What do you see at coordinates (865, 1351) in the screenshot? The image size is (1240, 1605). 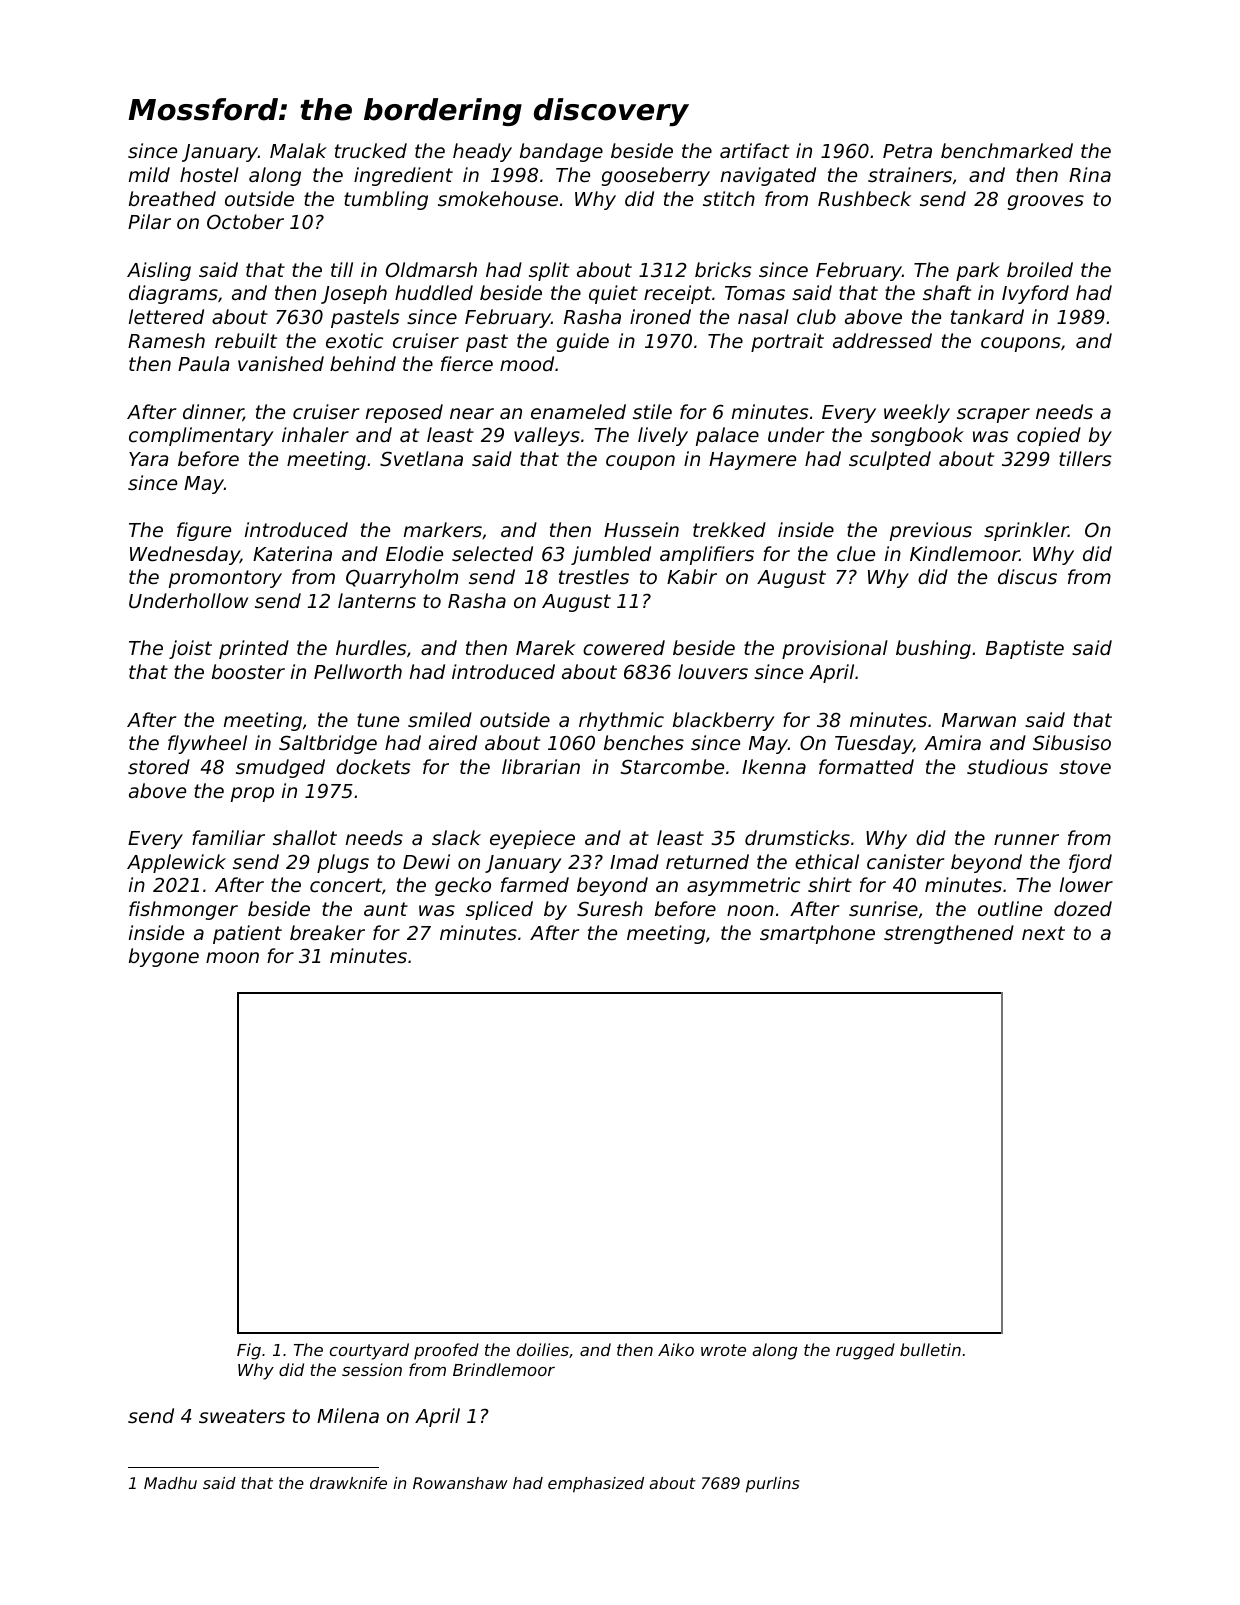 I see `rugged` at bounding box center [865, 1351].
